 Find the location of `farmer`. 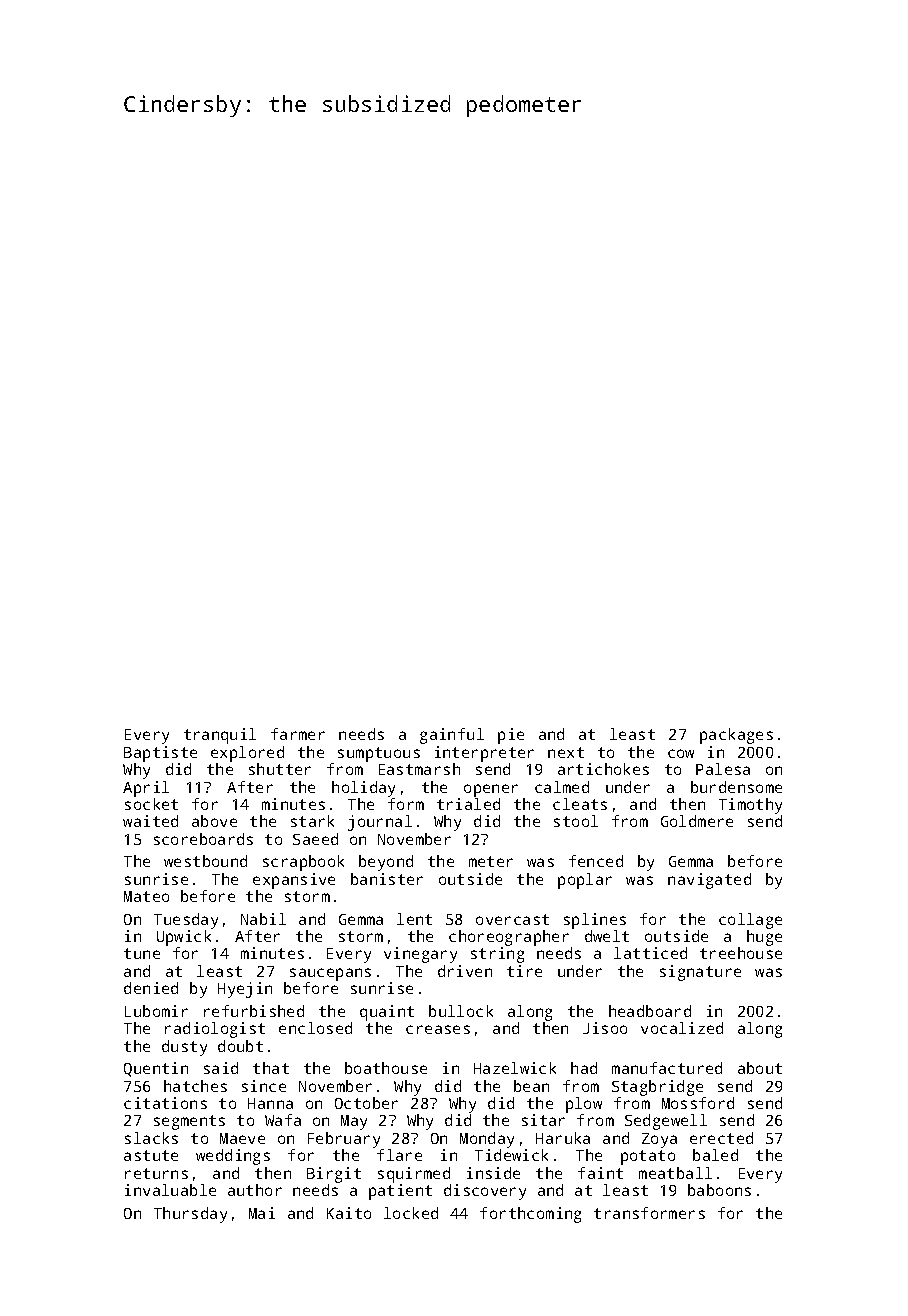

farmer is located at coordinates (298, 734).
